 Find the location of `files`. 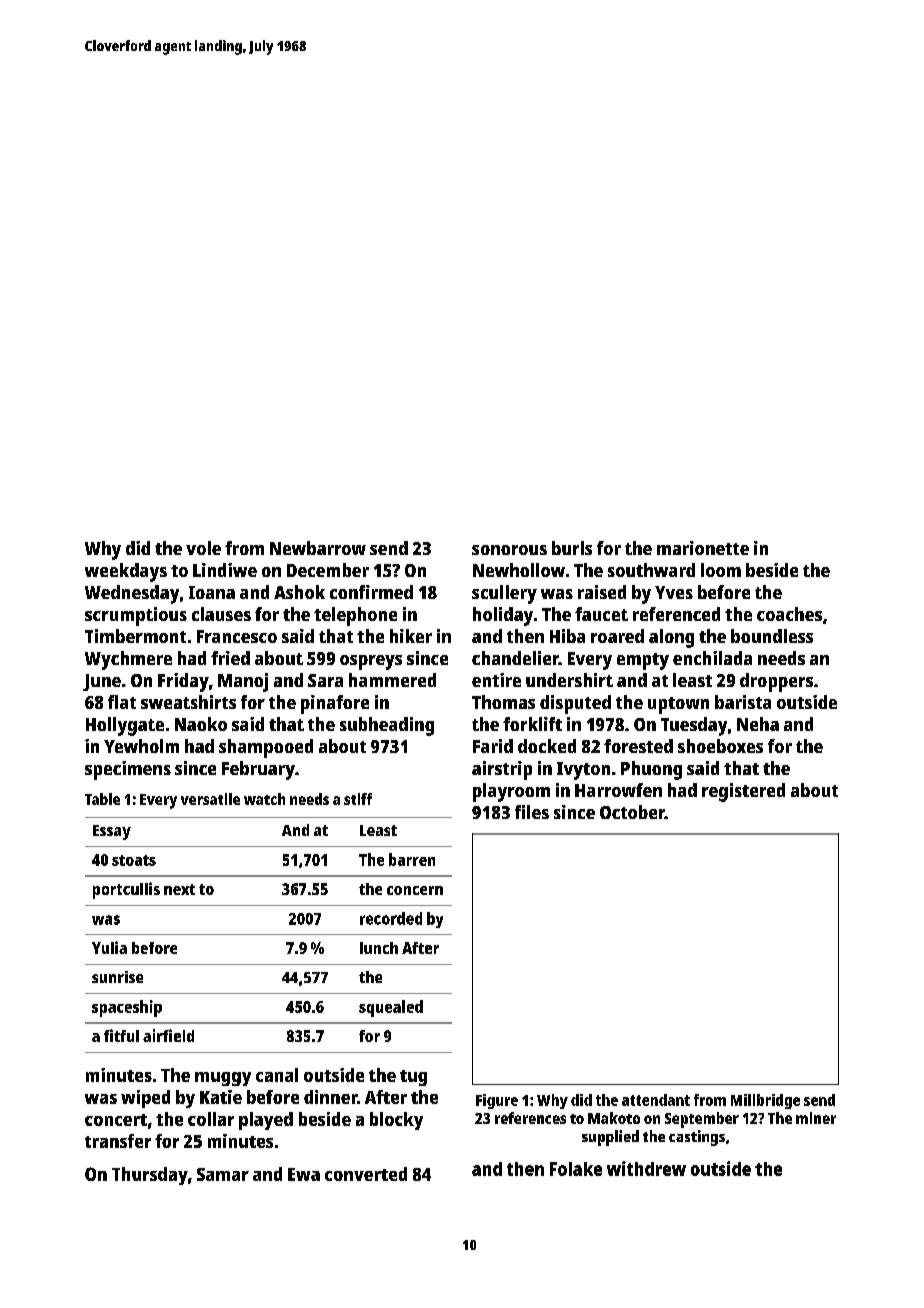

files is located at coordinates (532, 812).
